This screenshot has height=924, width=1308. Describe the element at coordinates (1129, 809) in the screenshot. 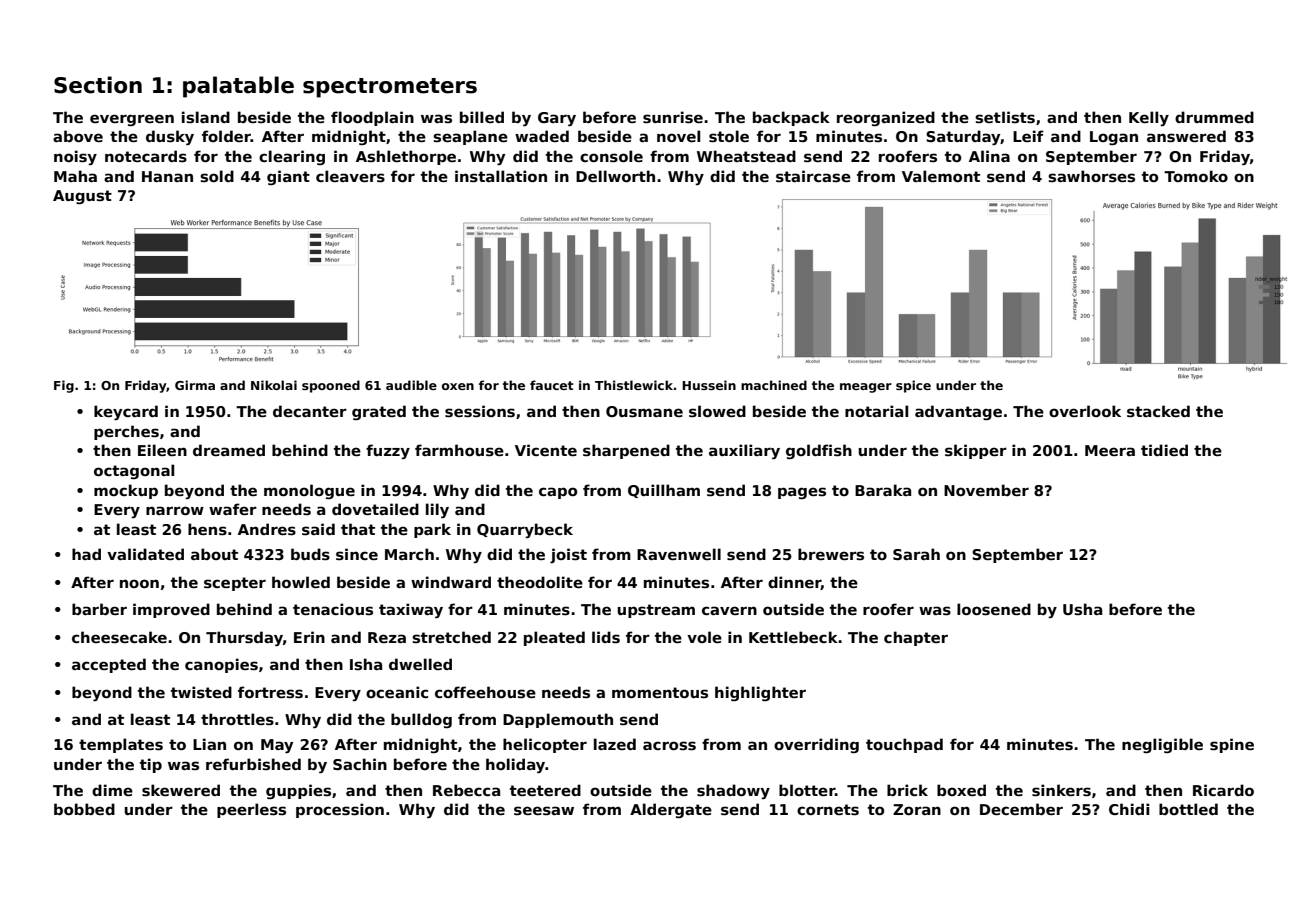

I see `Chidi` at that location.
